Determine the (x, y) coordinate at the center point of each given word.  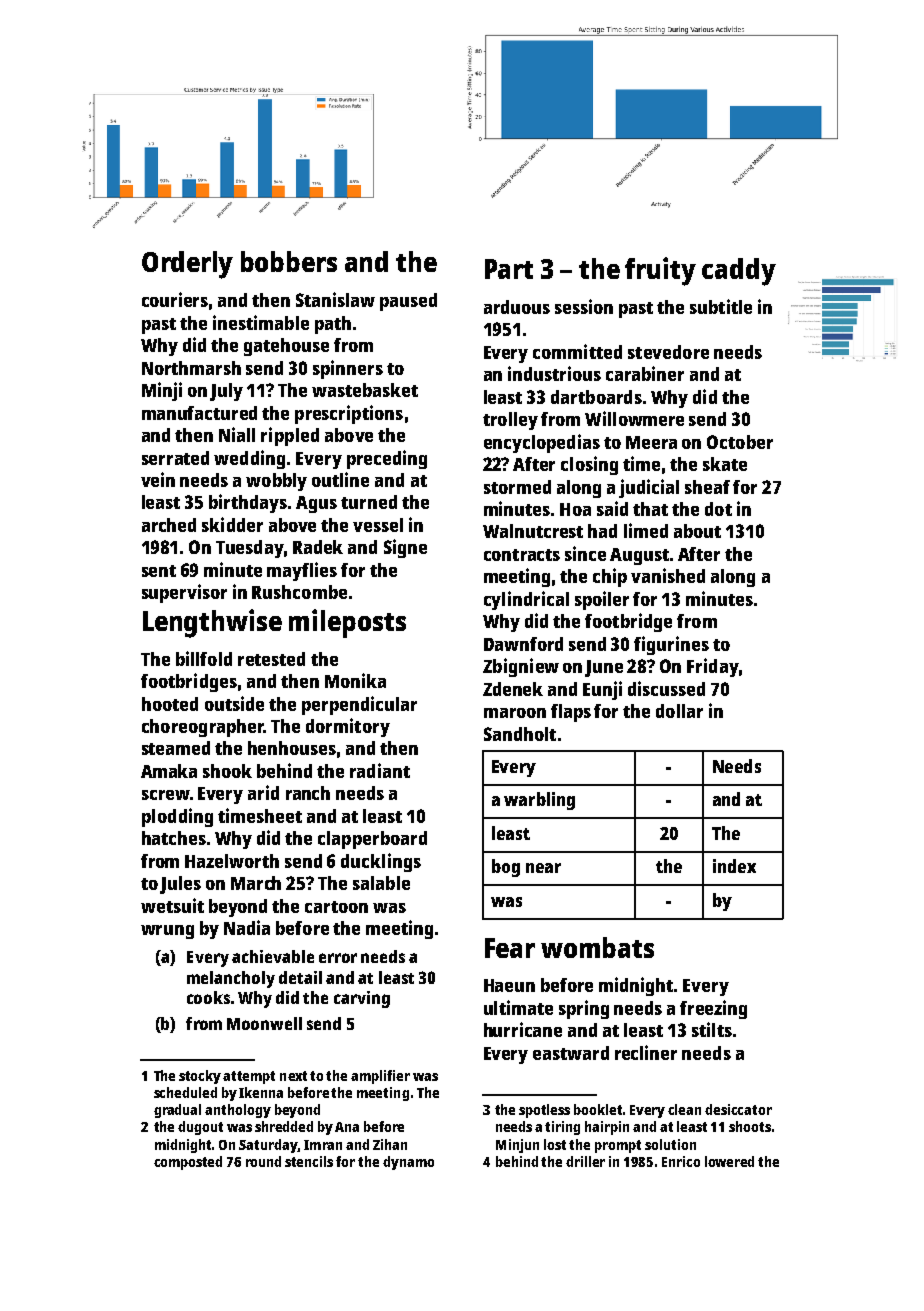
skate (725, 464)
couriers (175, 299)
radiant (380, 770)
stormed (517, 487)
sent (159, 571)
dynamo (408, 1163)
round (263, 1161)
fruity (660, 271)
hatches (174, 838)
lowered (729, 1161)
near (543, 868)
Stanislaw (335, 299)
